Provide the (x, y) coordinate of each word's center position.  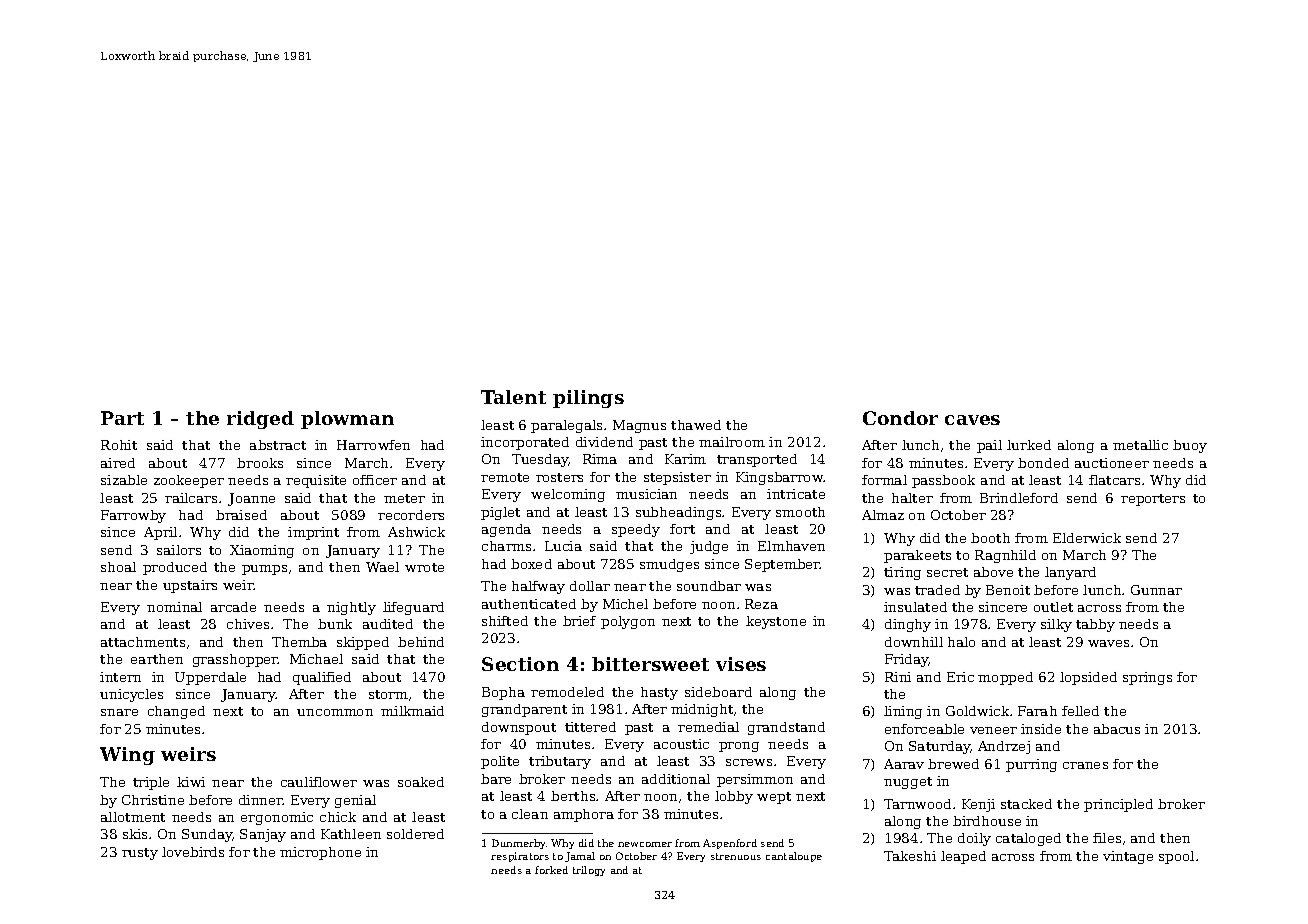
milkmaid (412, 711)
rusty (140, 854)
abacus (1117, 729)
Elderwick (1087, 538)
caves (972, 420)
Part (122, 418)
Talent (513, 397)
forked (551, 870)
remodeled (567, 692)
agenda (506, 530)
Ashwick (416, 532)
